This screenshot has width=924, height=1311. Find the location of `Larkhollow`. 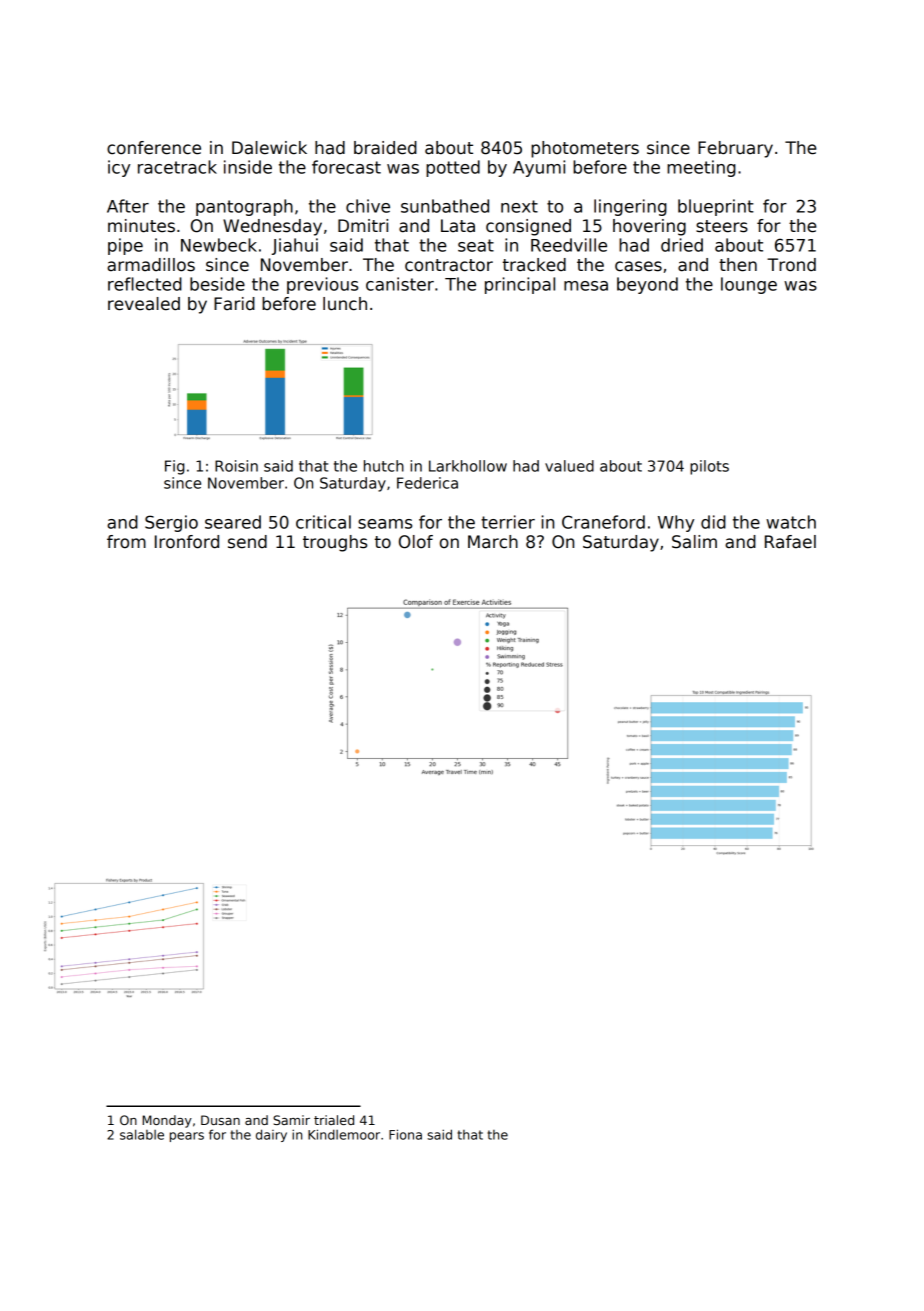

Larkhollow is located at coordinates (468, 466).
